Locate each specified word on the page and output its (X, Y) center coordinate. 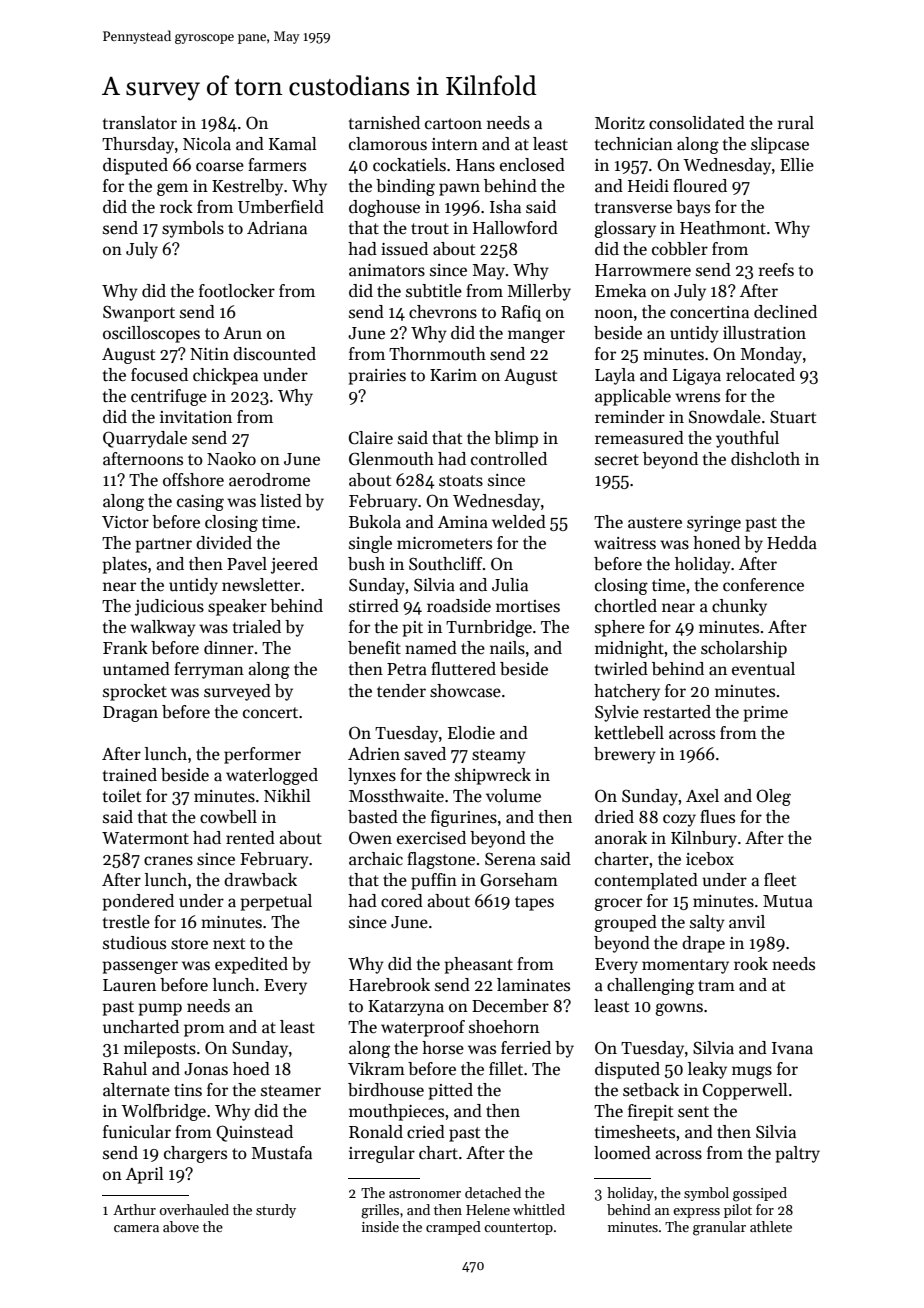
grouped (625, 923)
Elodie (471, 733)
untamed (136, 669)
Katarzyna (406, 1008)
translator (140, 123)
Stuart (793, 417)
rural (796, 123)
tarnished (384, 123)
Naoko (231, 459)
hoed (251, 1069)
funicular (137, 1132)
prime (765, 714)
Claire (371, 438)
